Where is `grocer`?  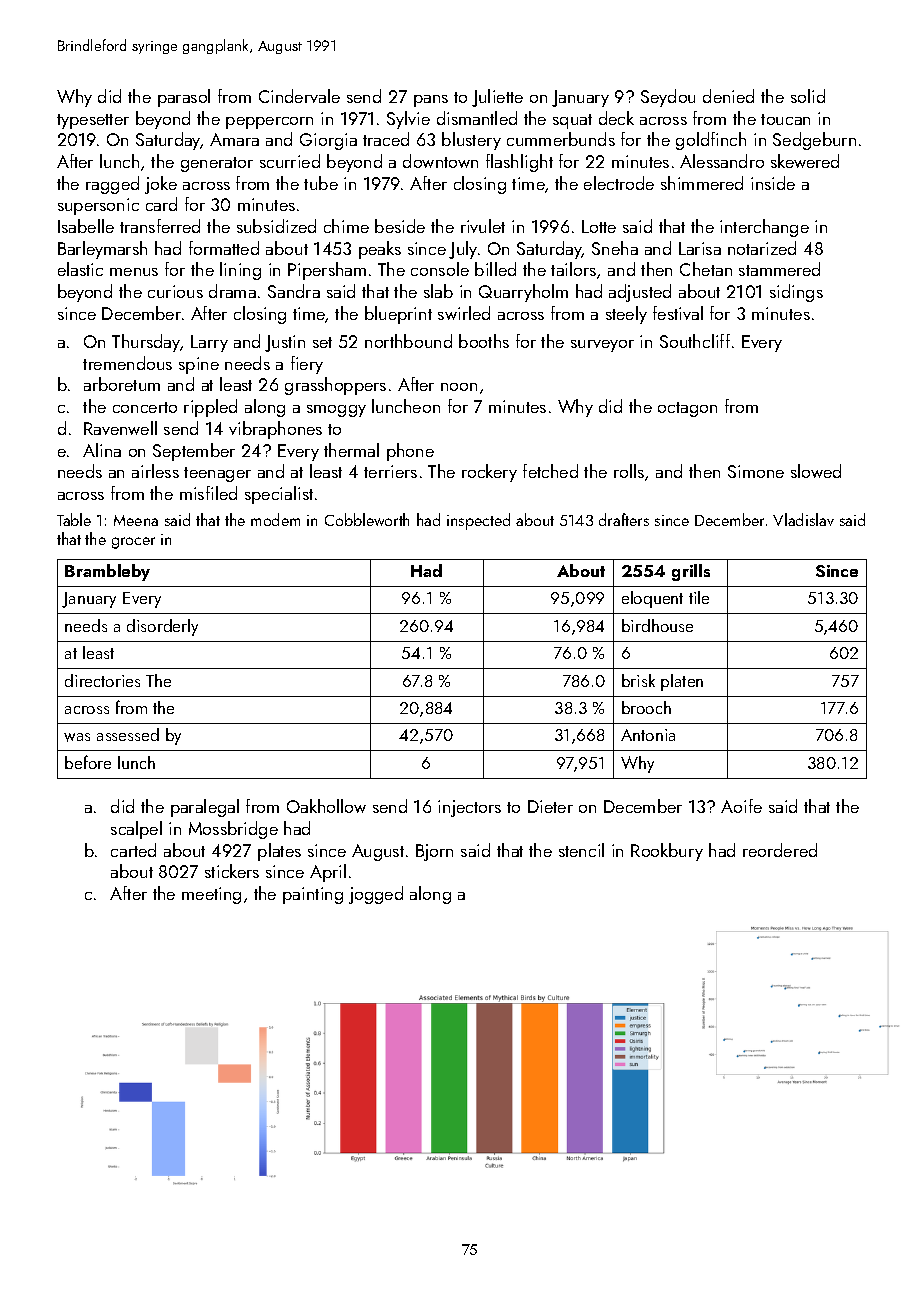 grocer is located at coordinates (133, 543).
